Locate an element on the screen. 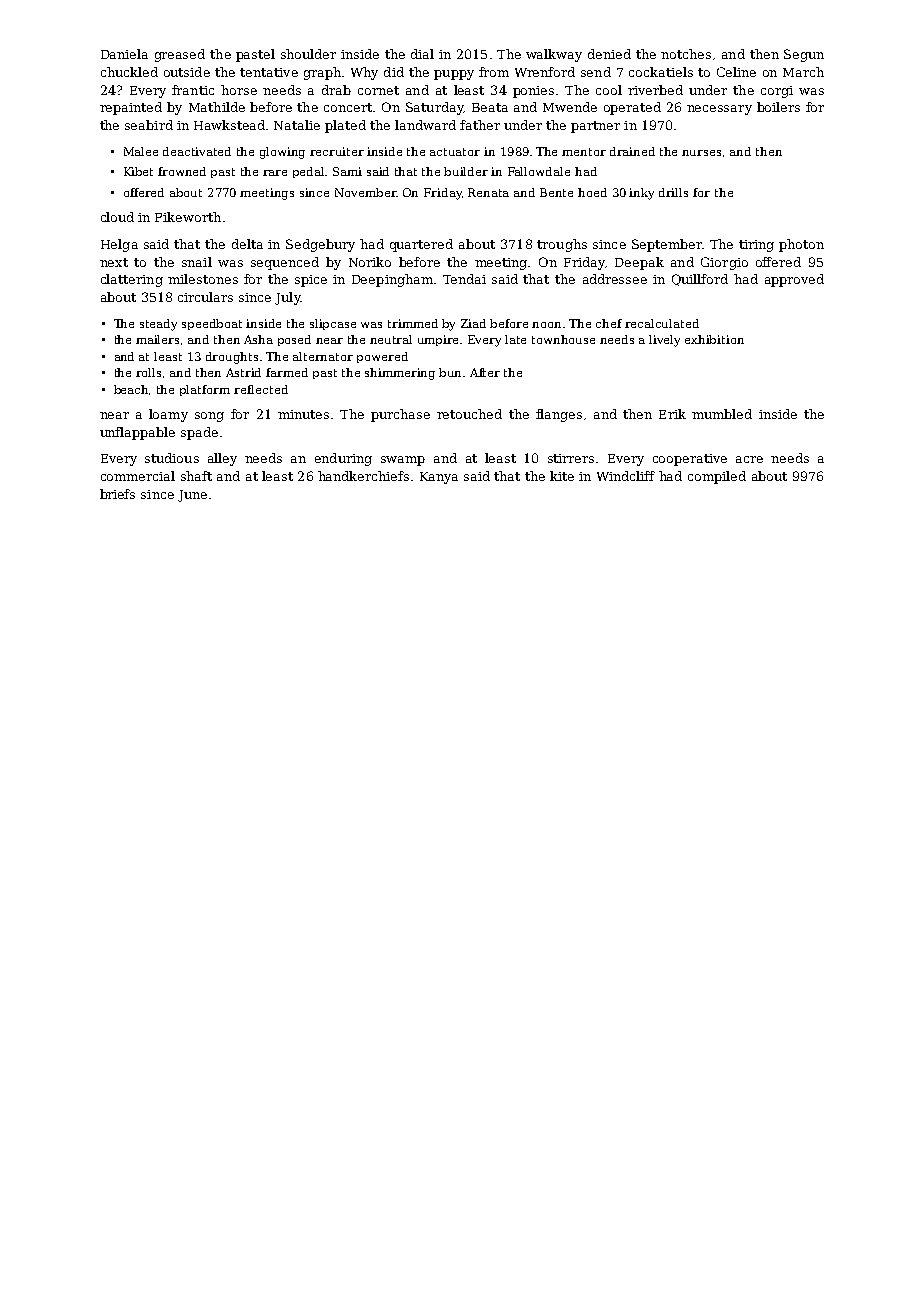 This screenshot has width=924, height=1308. compiled is located at coordinates (717, 477).
